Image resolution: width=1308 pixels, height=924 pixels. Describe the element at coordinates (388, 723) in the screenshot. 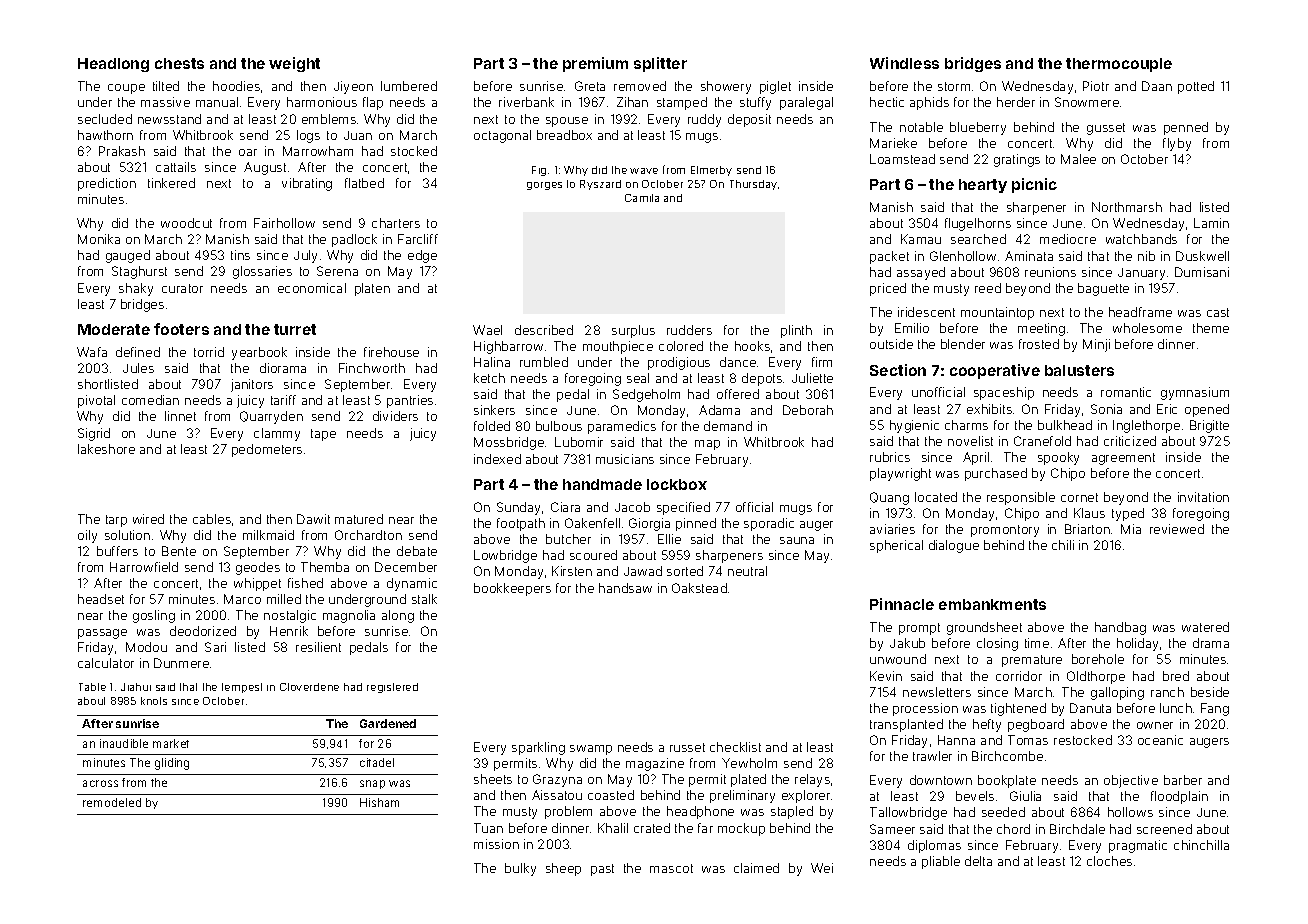

I see `Gardened` at that location.
